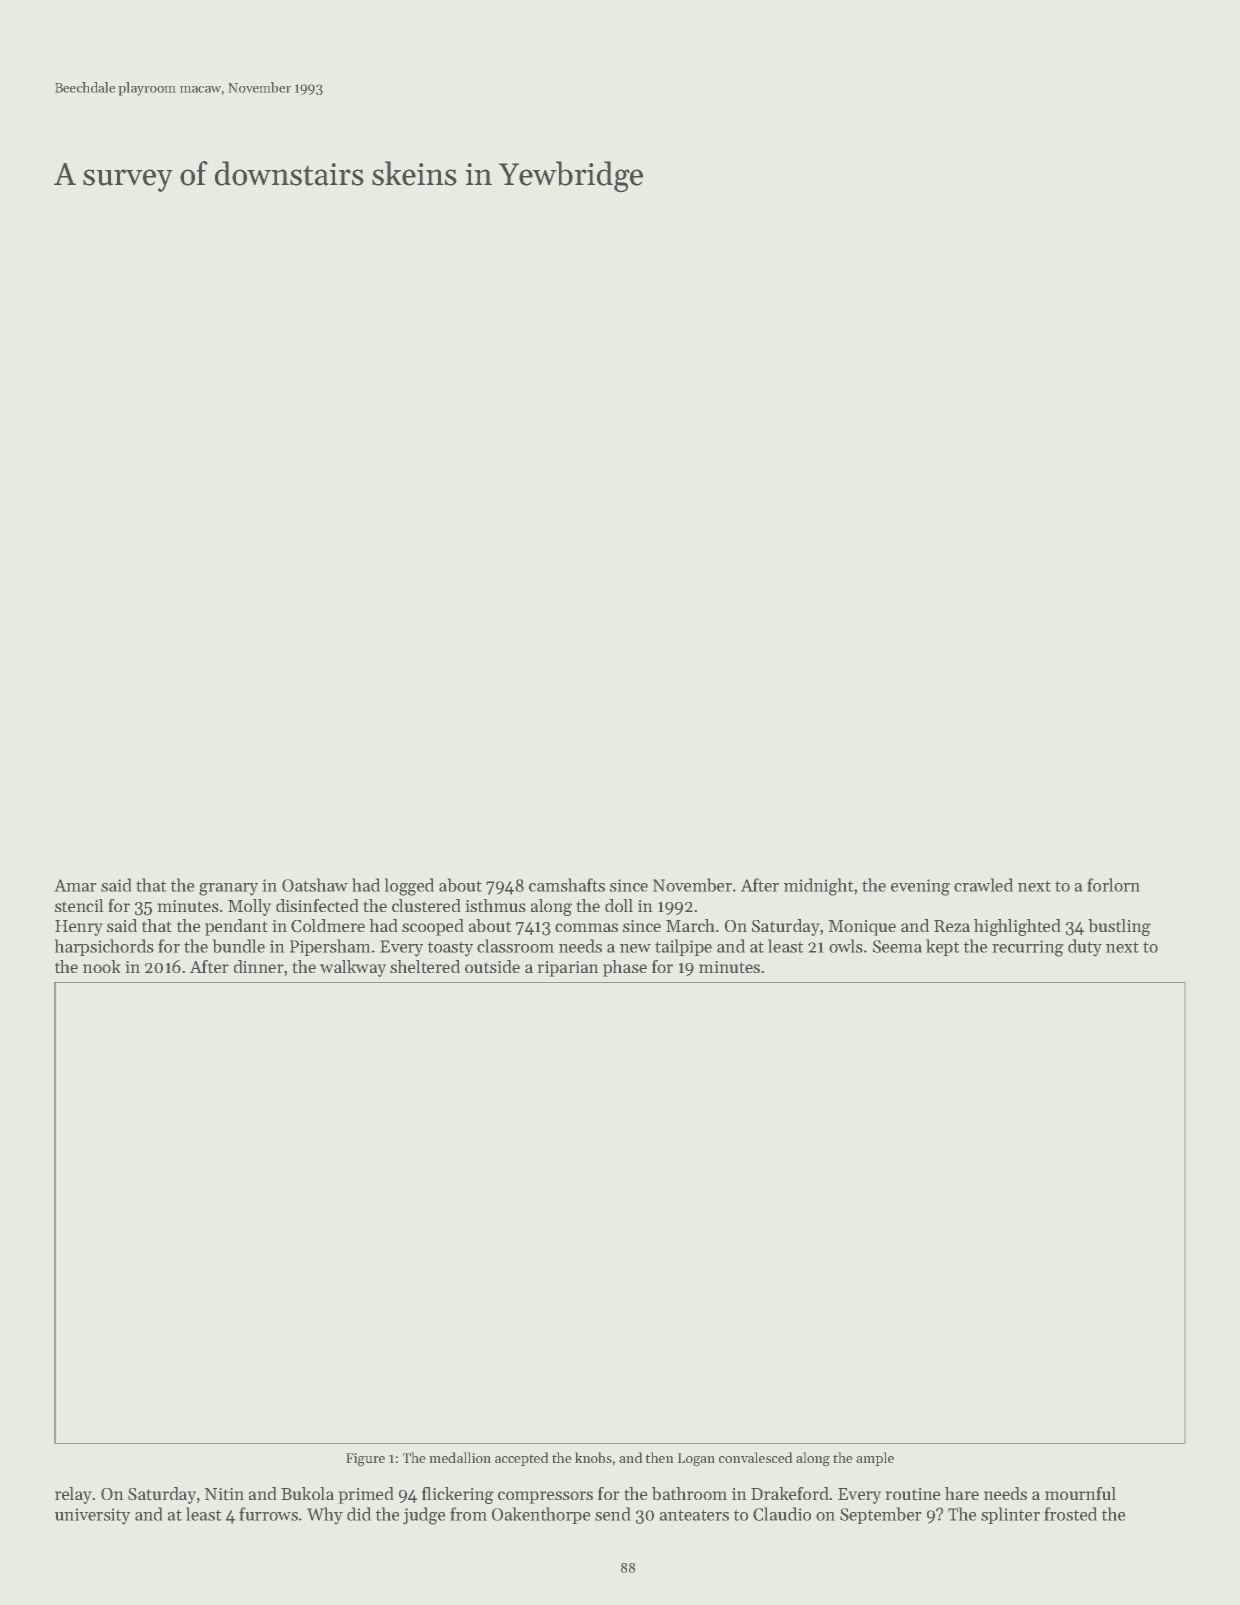 This screenshot has width=1240, height=1605. I want to click on nook, so click(102, 966).
